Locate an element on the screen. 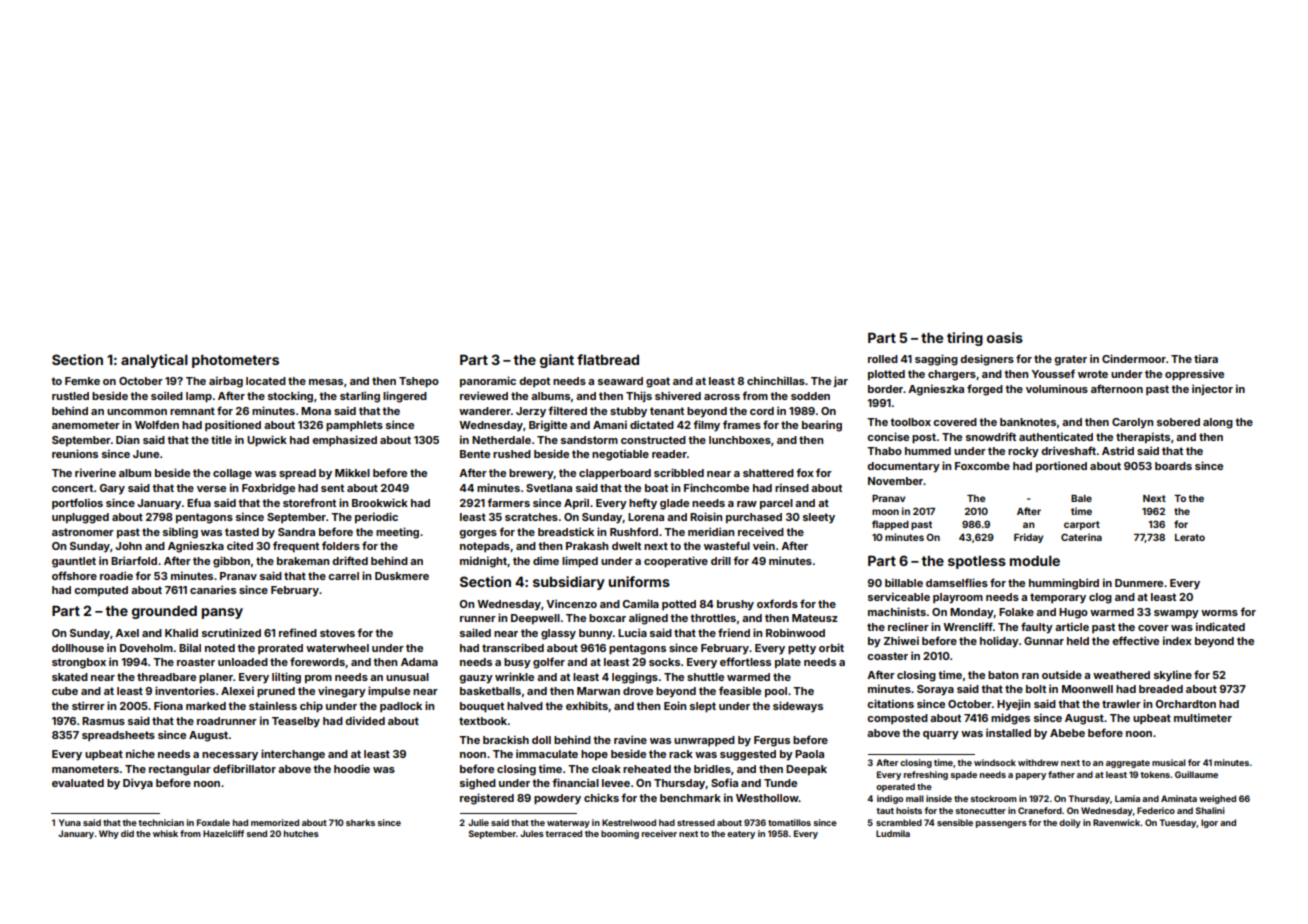 The image size is (1308, 924). mesas is located at coordinates (326, 382).
